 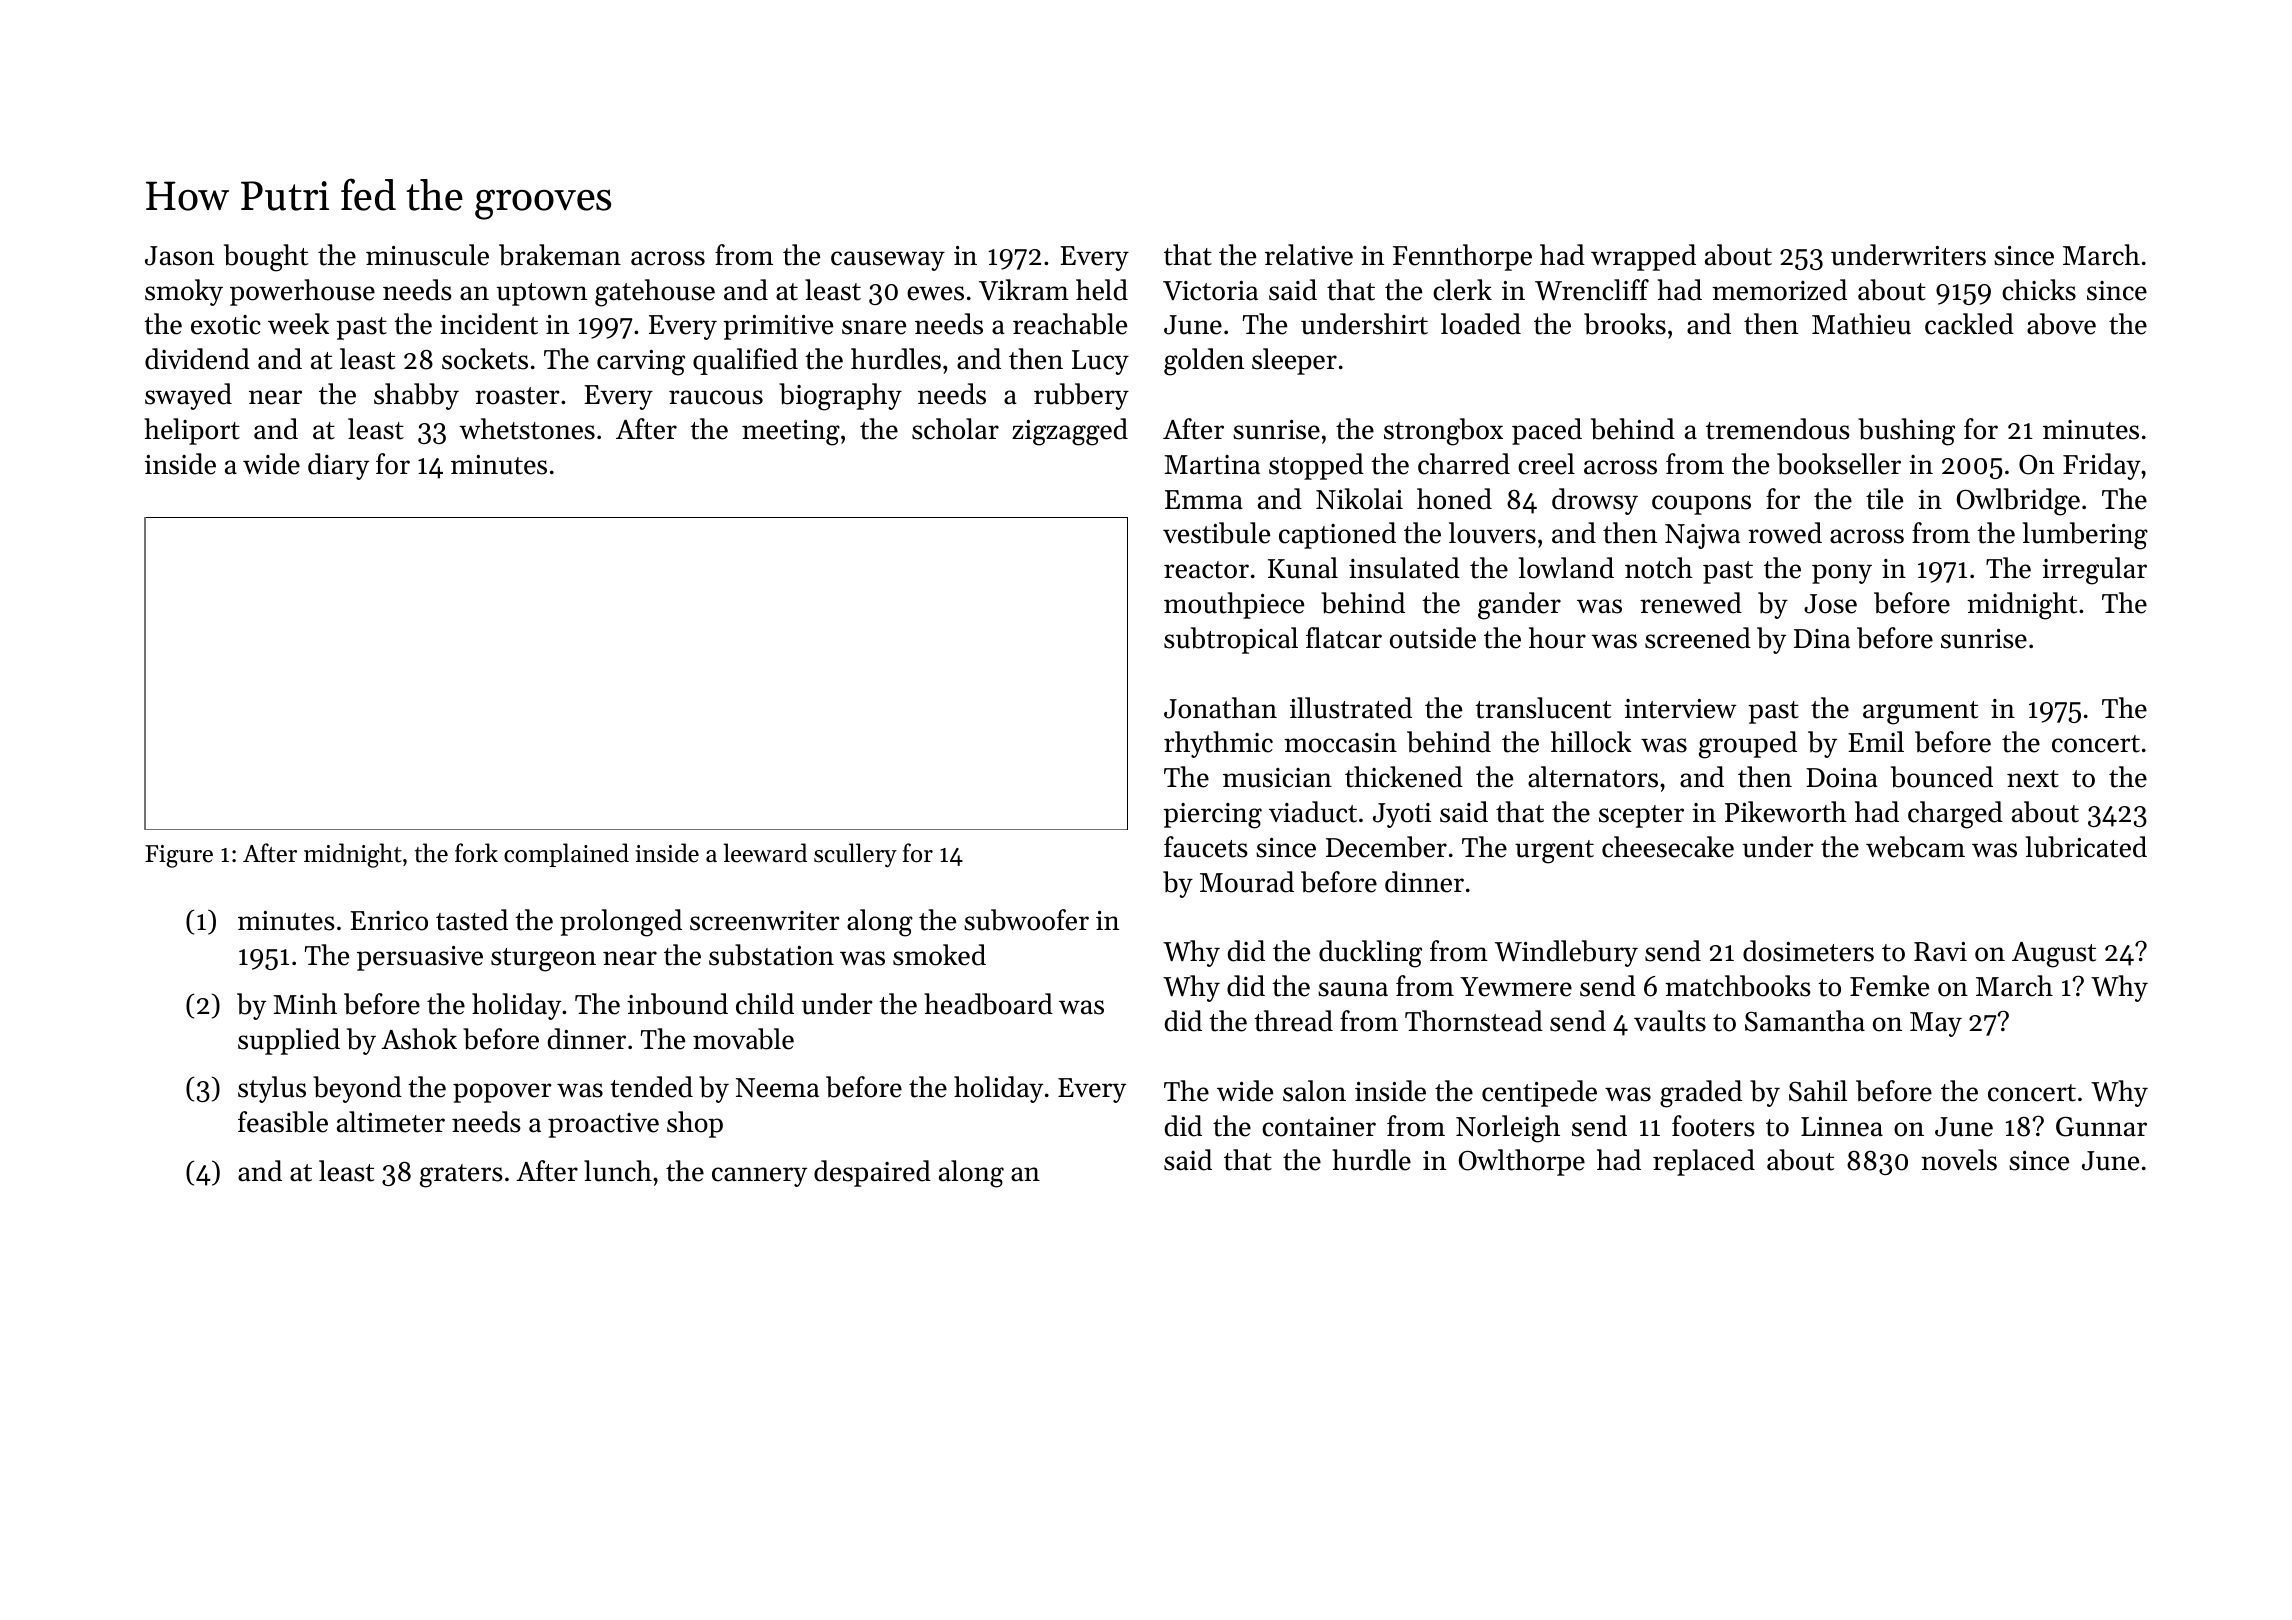 What do you see at coordinates (1625, 324) in the screenshot?
I see `brooks` at bounding box center [1625, 324].
